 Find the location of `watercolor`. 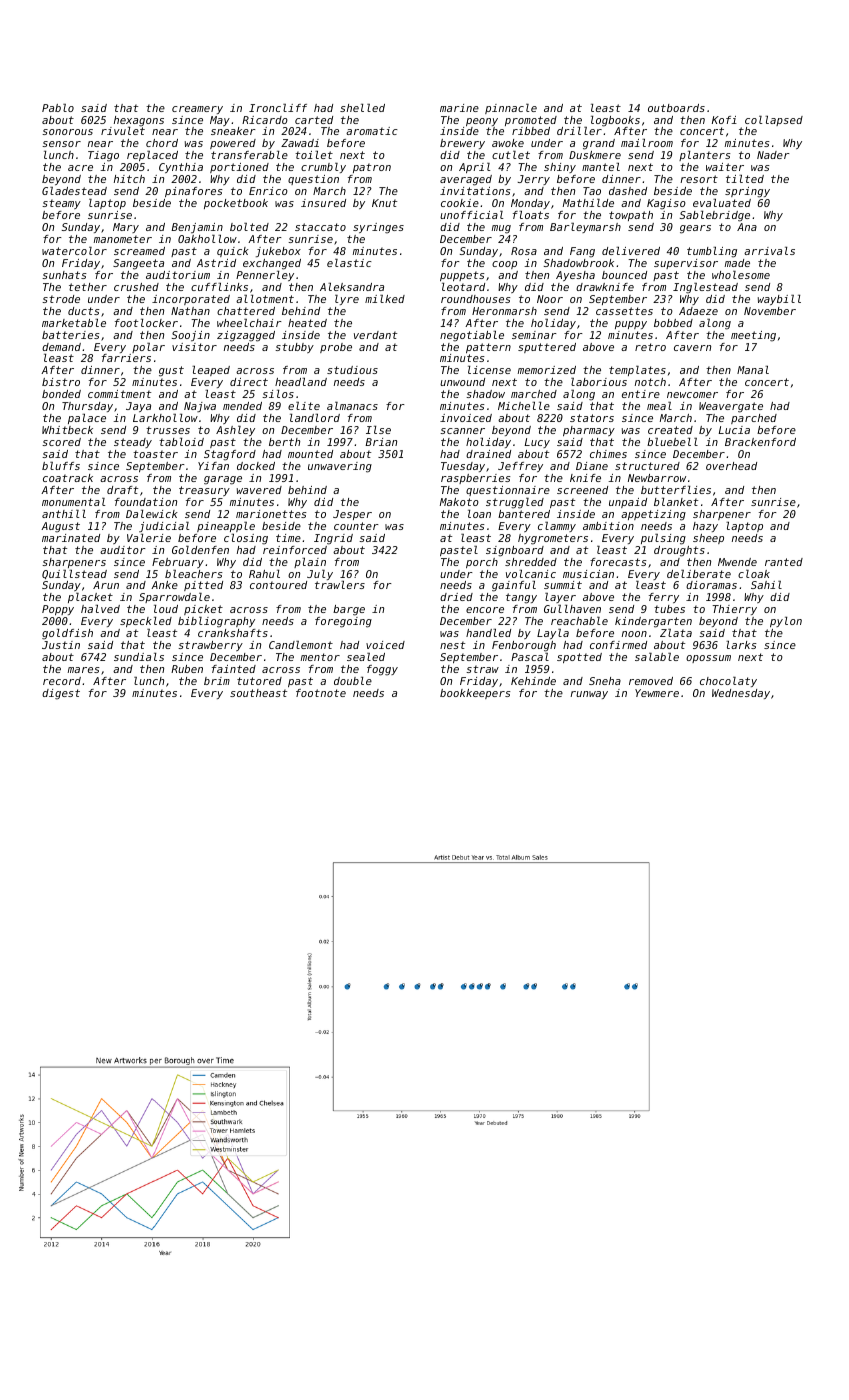

watercolor is located at coordinates (74, 251).
